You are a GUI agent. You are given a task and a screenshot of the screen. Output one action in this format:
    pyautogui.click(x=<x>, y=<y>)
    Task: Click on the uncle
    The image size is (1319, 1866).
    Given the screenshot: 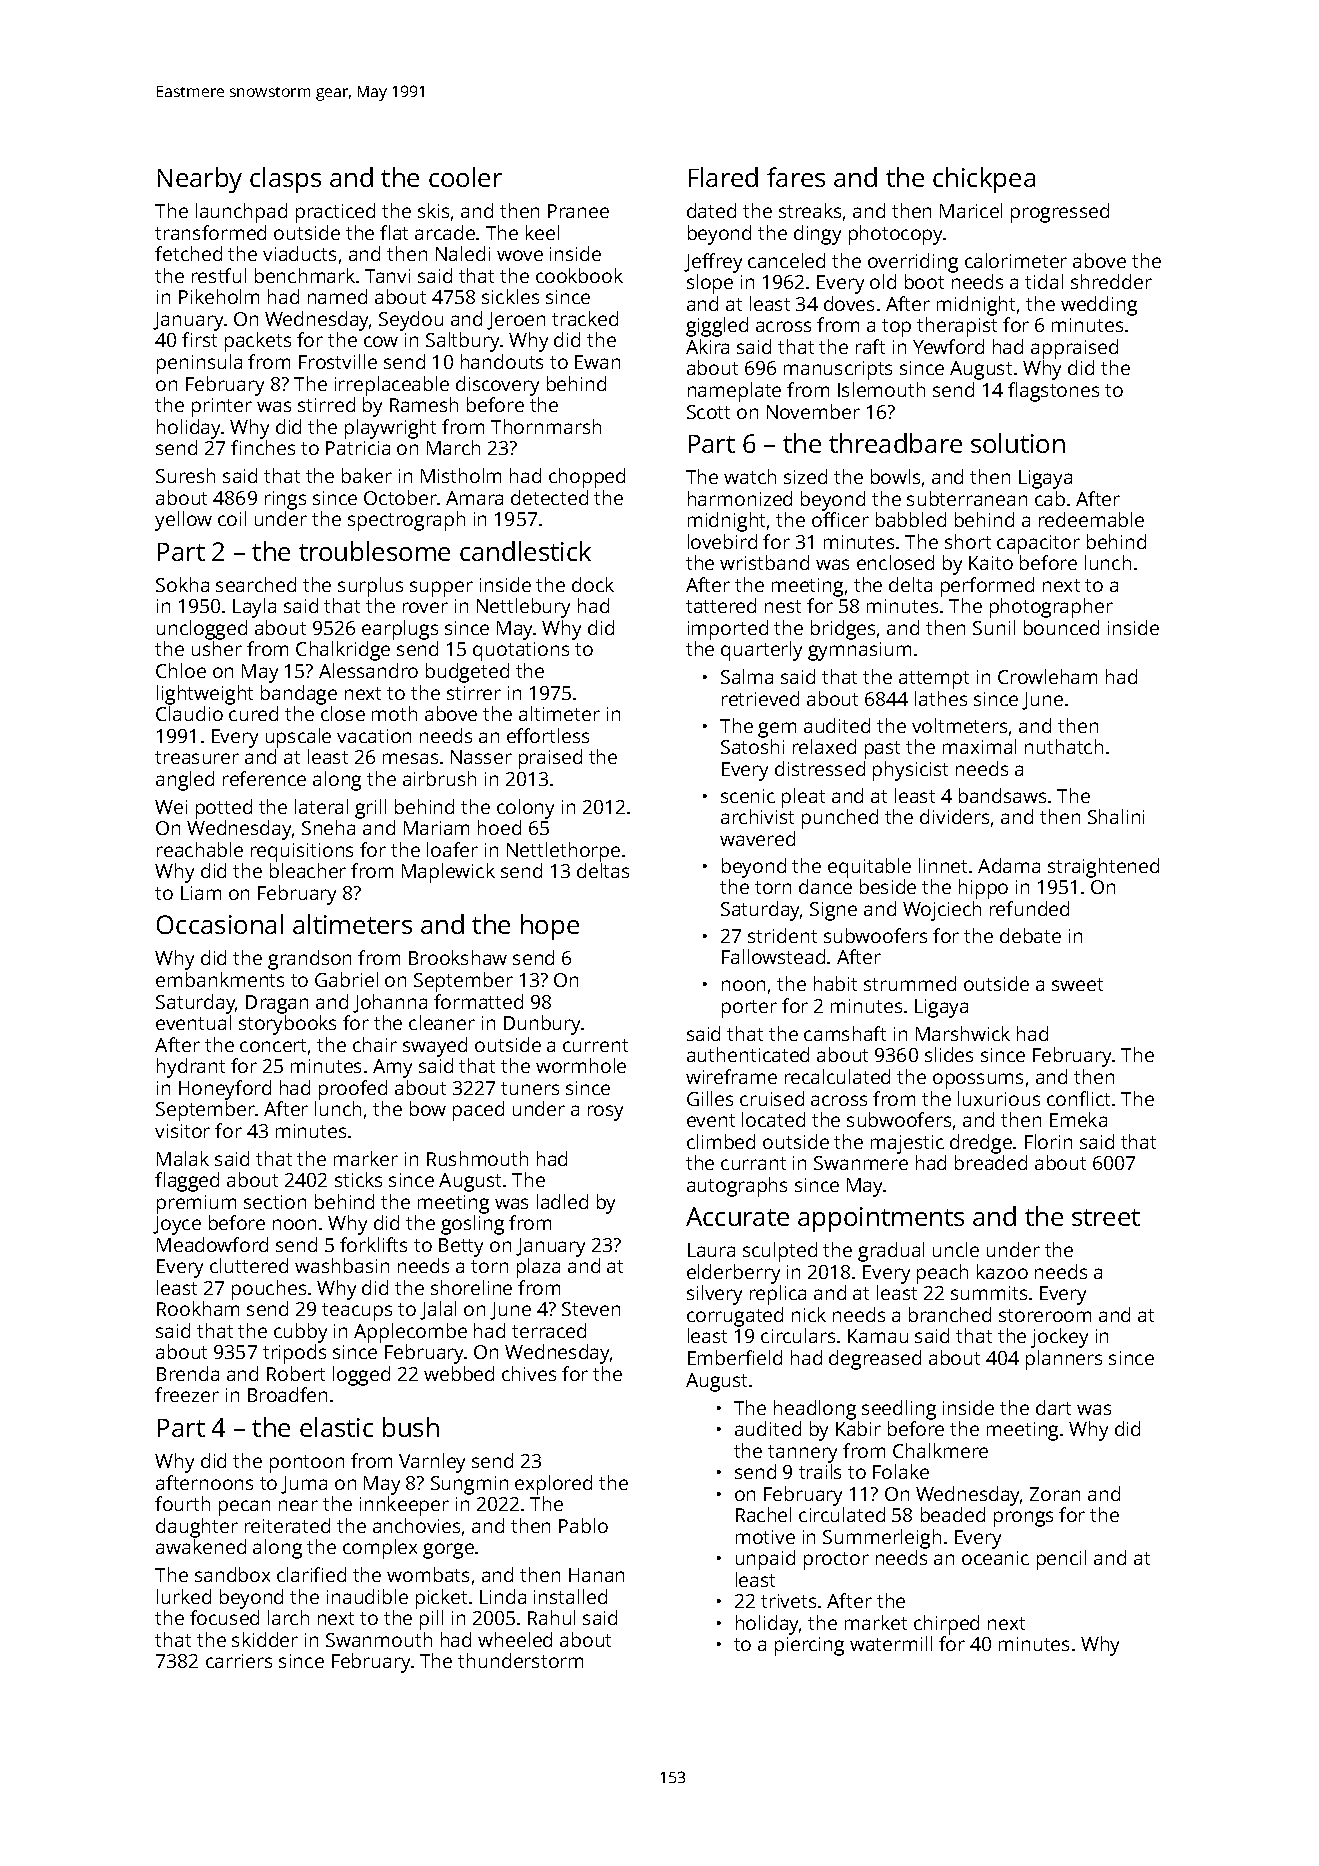 What is the action you would take?
    pyautogui.click(x=956, y=1249)
